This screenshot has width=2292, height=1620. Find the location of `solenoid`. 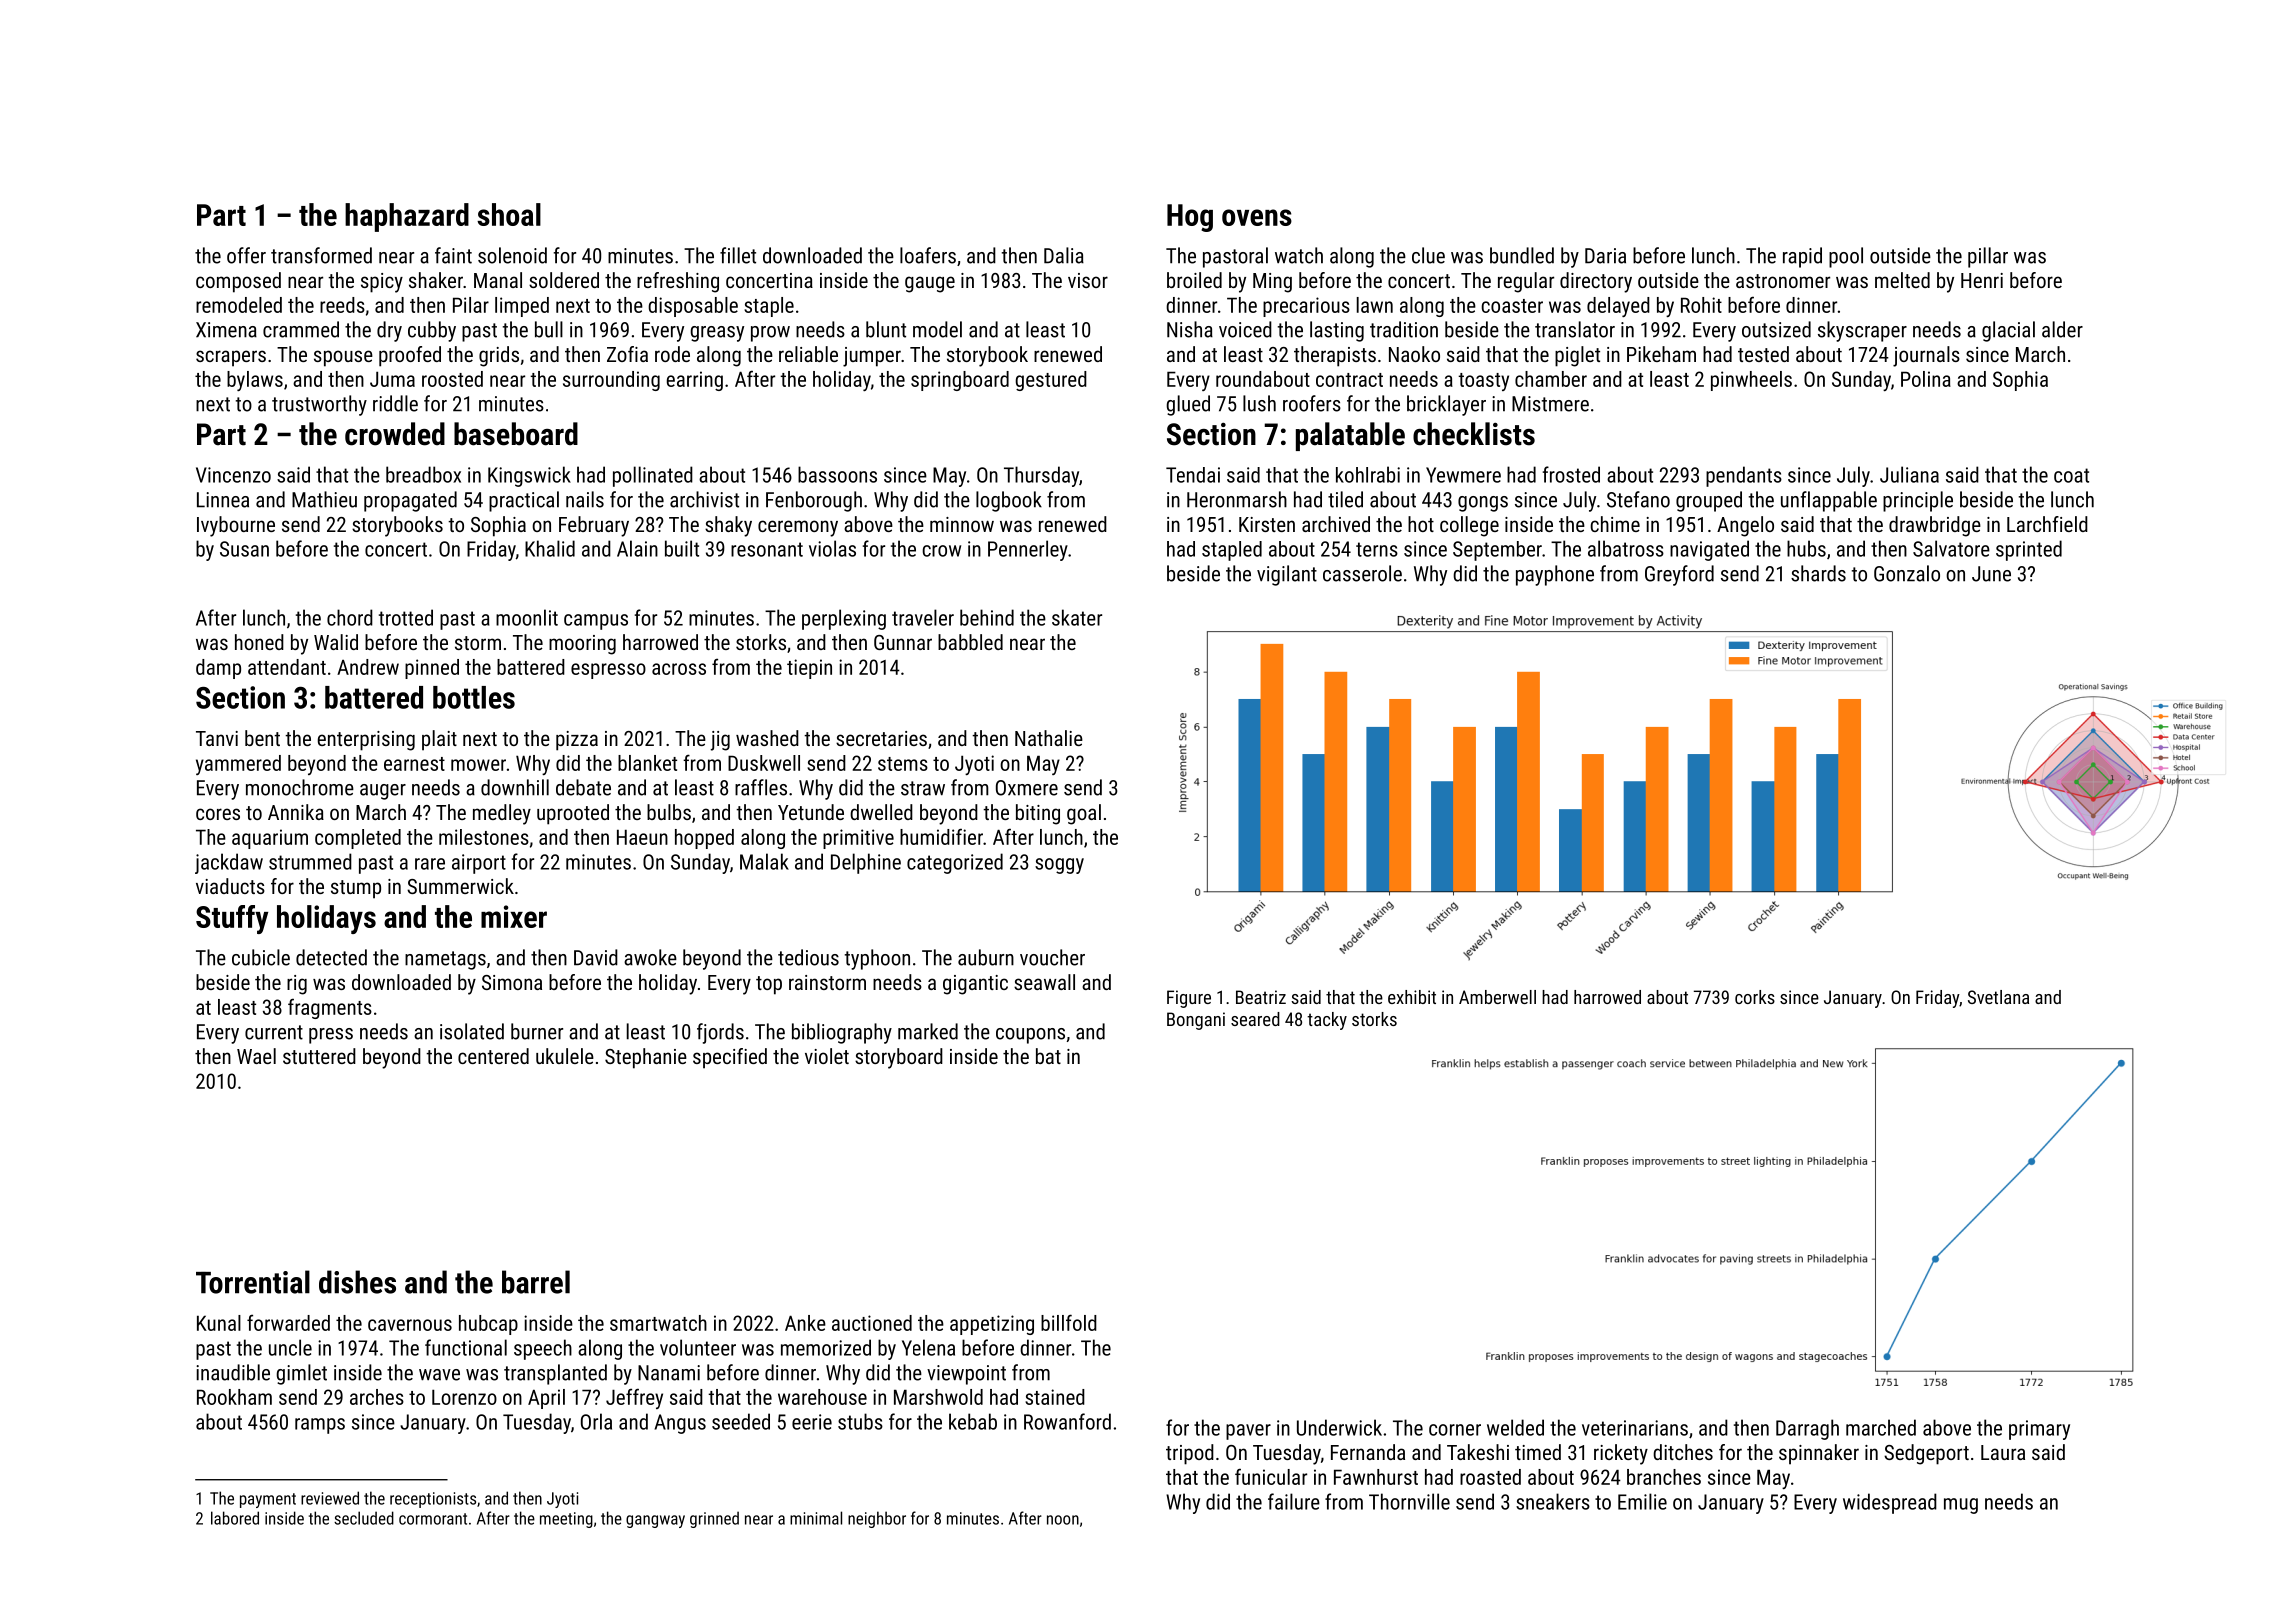

solenoid is located at coordinates (512, 255).
